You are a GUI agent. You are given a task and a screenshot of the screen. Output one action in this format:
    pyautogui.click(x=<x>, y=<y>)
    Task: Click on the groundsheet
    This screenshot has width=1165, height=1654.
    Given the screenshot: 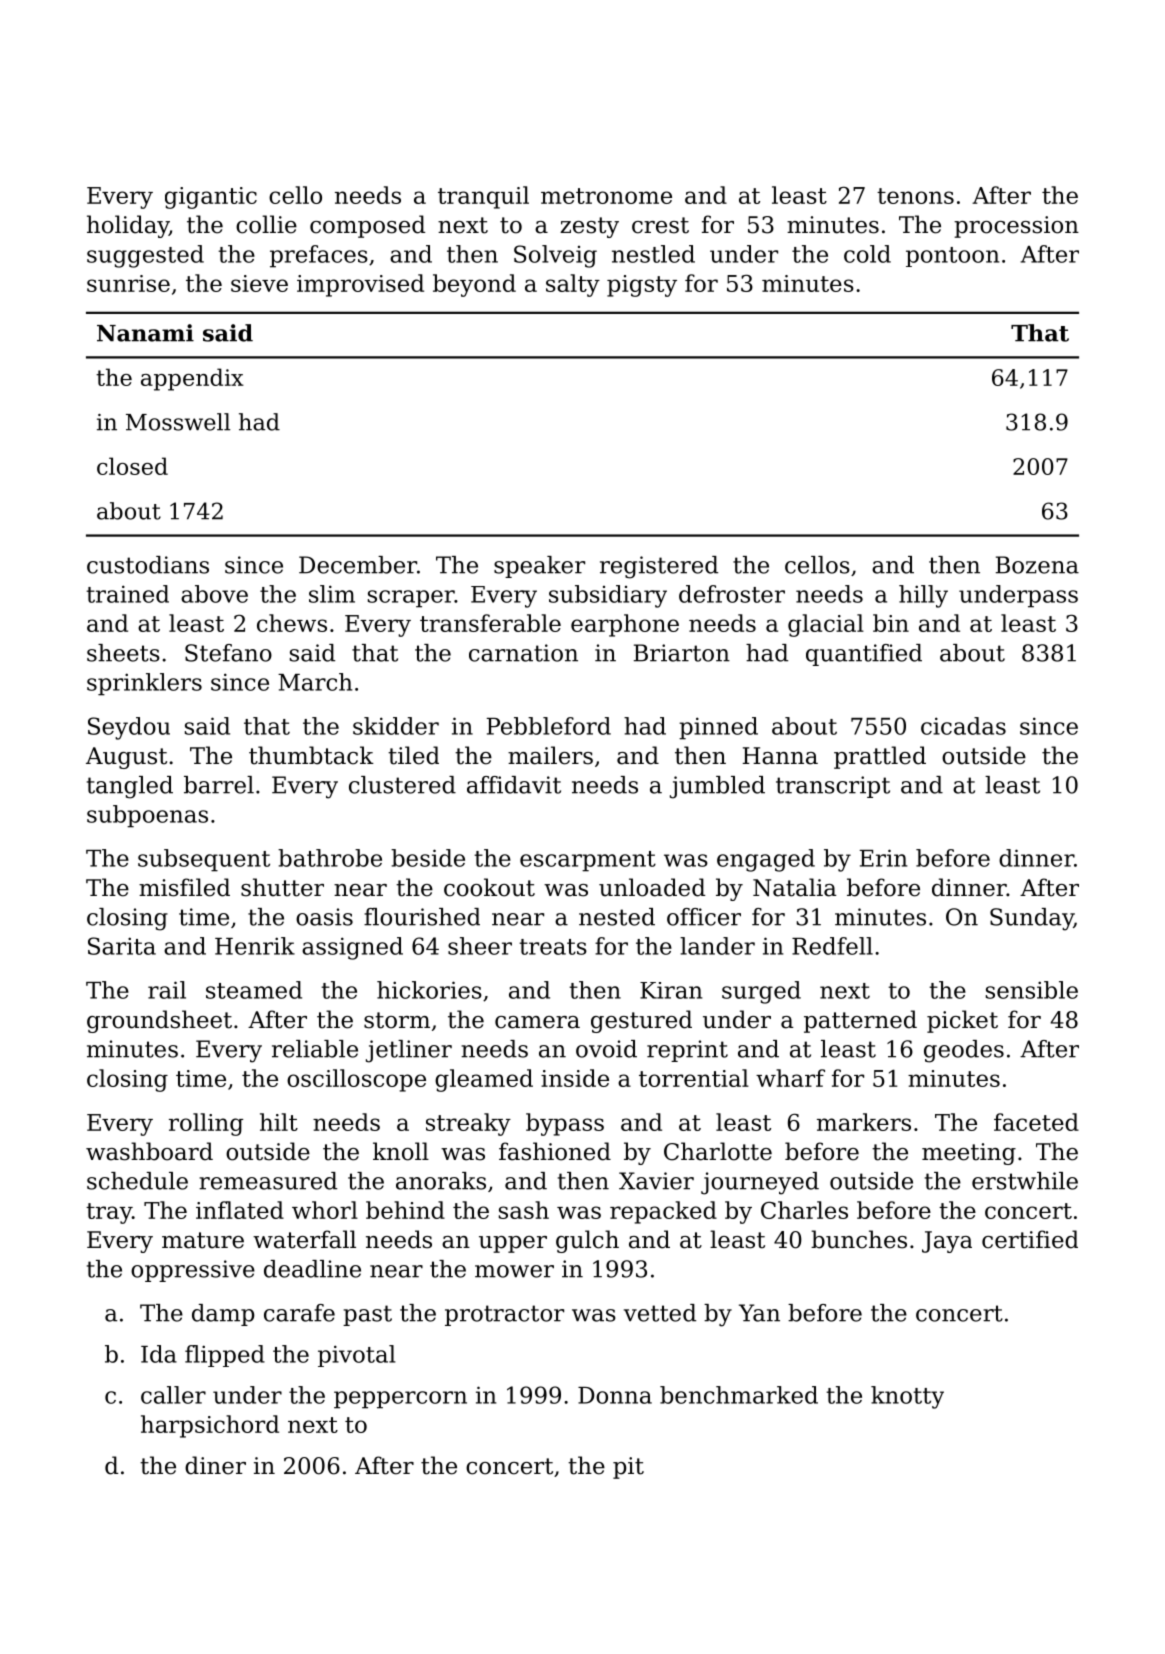 What is the action you would take?
    pyautogui.click(x=159, y=1021)
